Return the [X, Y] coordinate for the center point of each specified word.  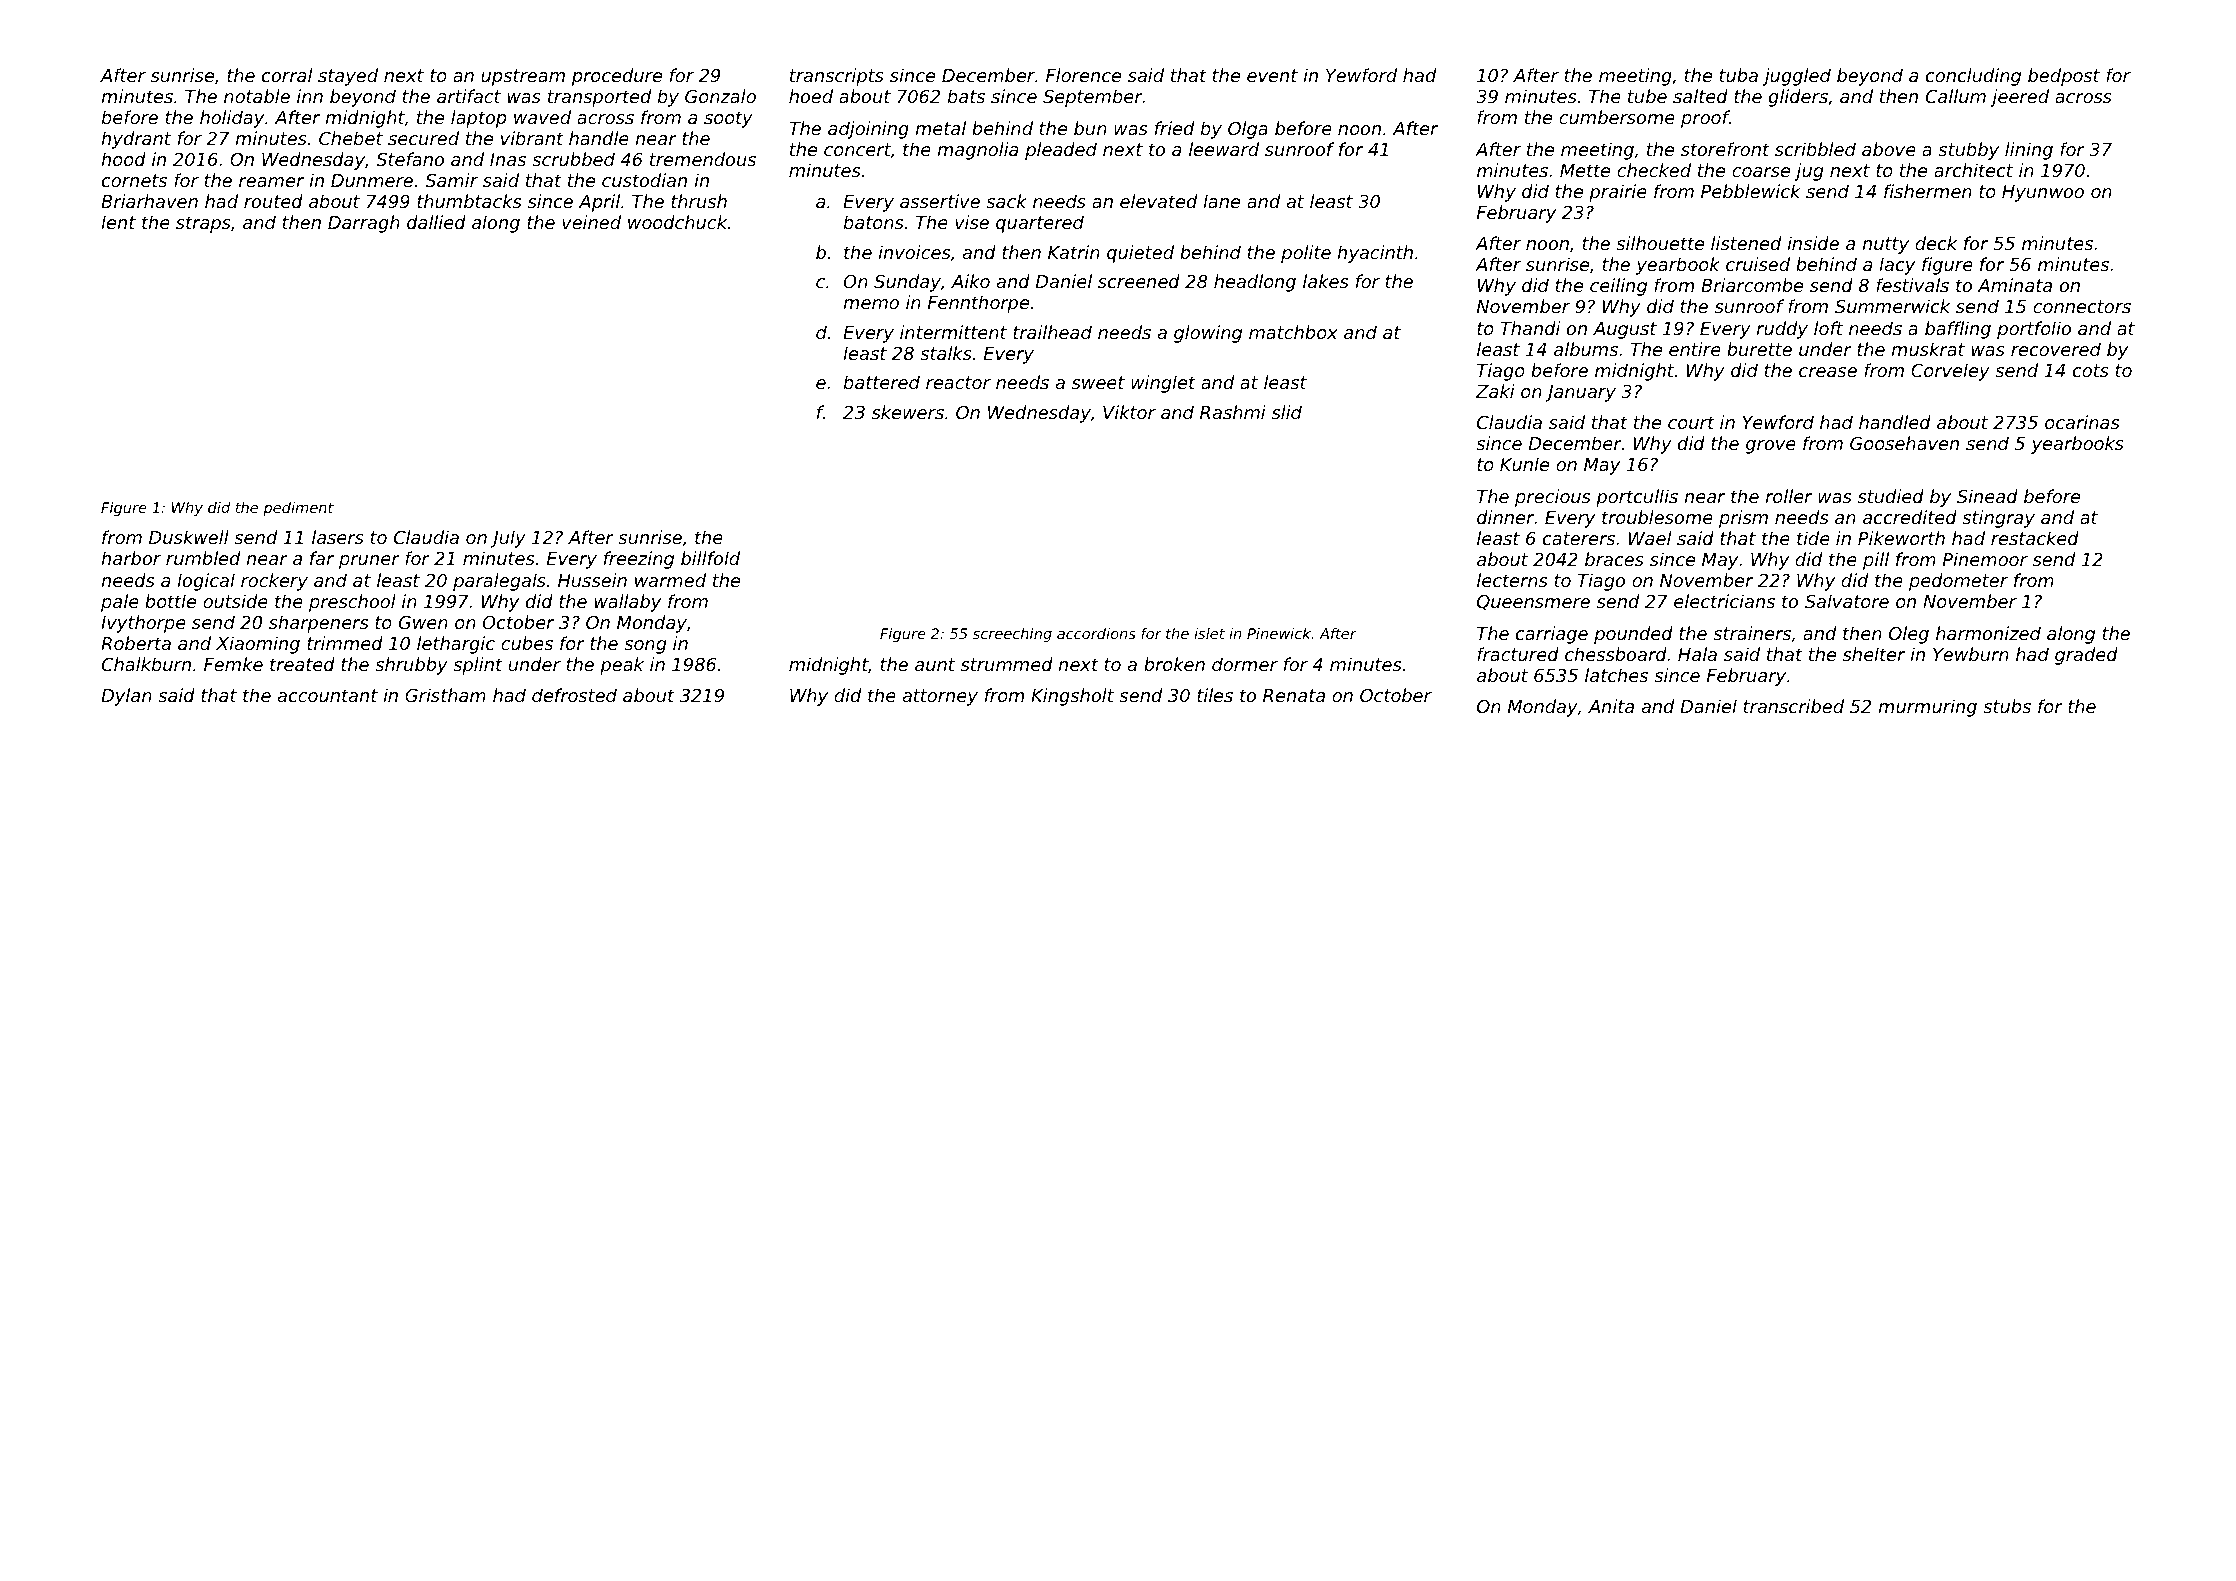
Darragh [364, 224]
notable [257, 96]
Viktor [1129, 412]
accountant [328, 695]
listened [1746, 243]
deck [1936, 243]
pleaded [1061, 151]
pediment [298, 509]
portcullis [1637, 498]
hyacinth [1375, 254]
